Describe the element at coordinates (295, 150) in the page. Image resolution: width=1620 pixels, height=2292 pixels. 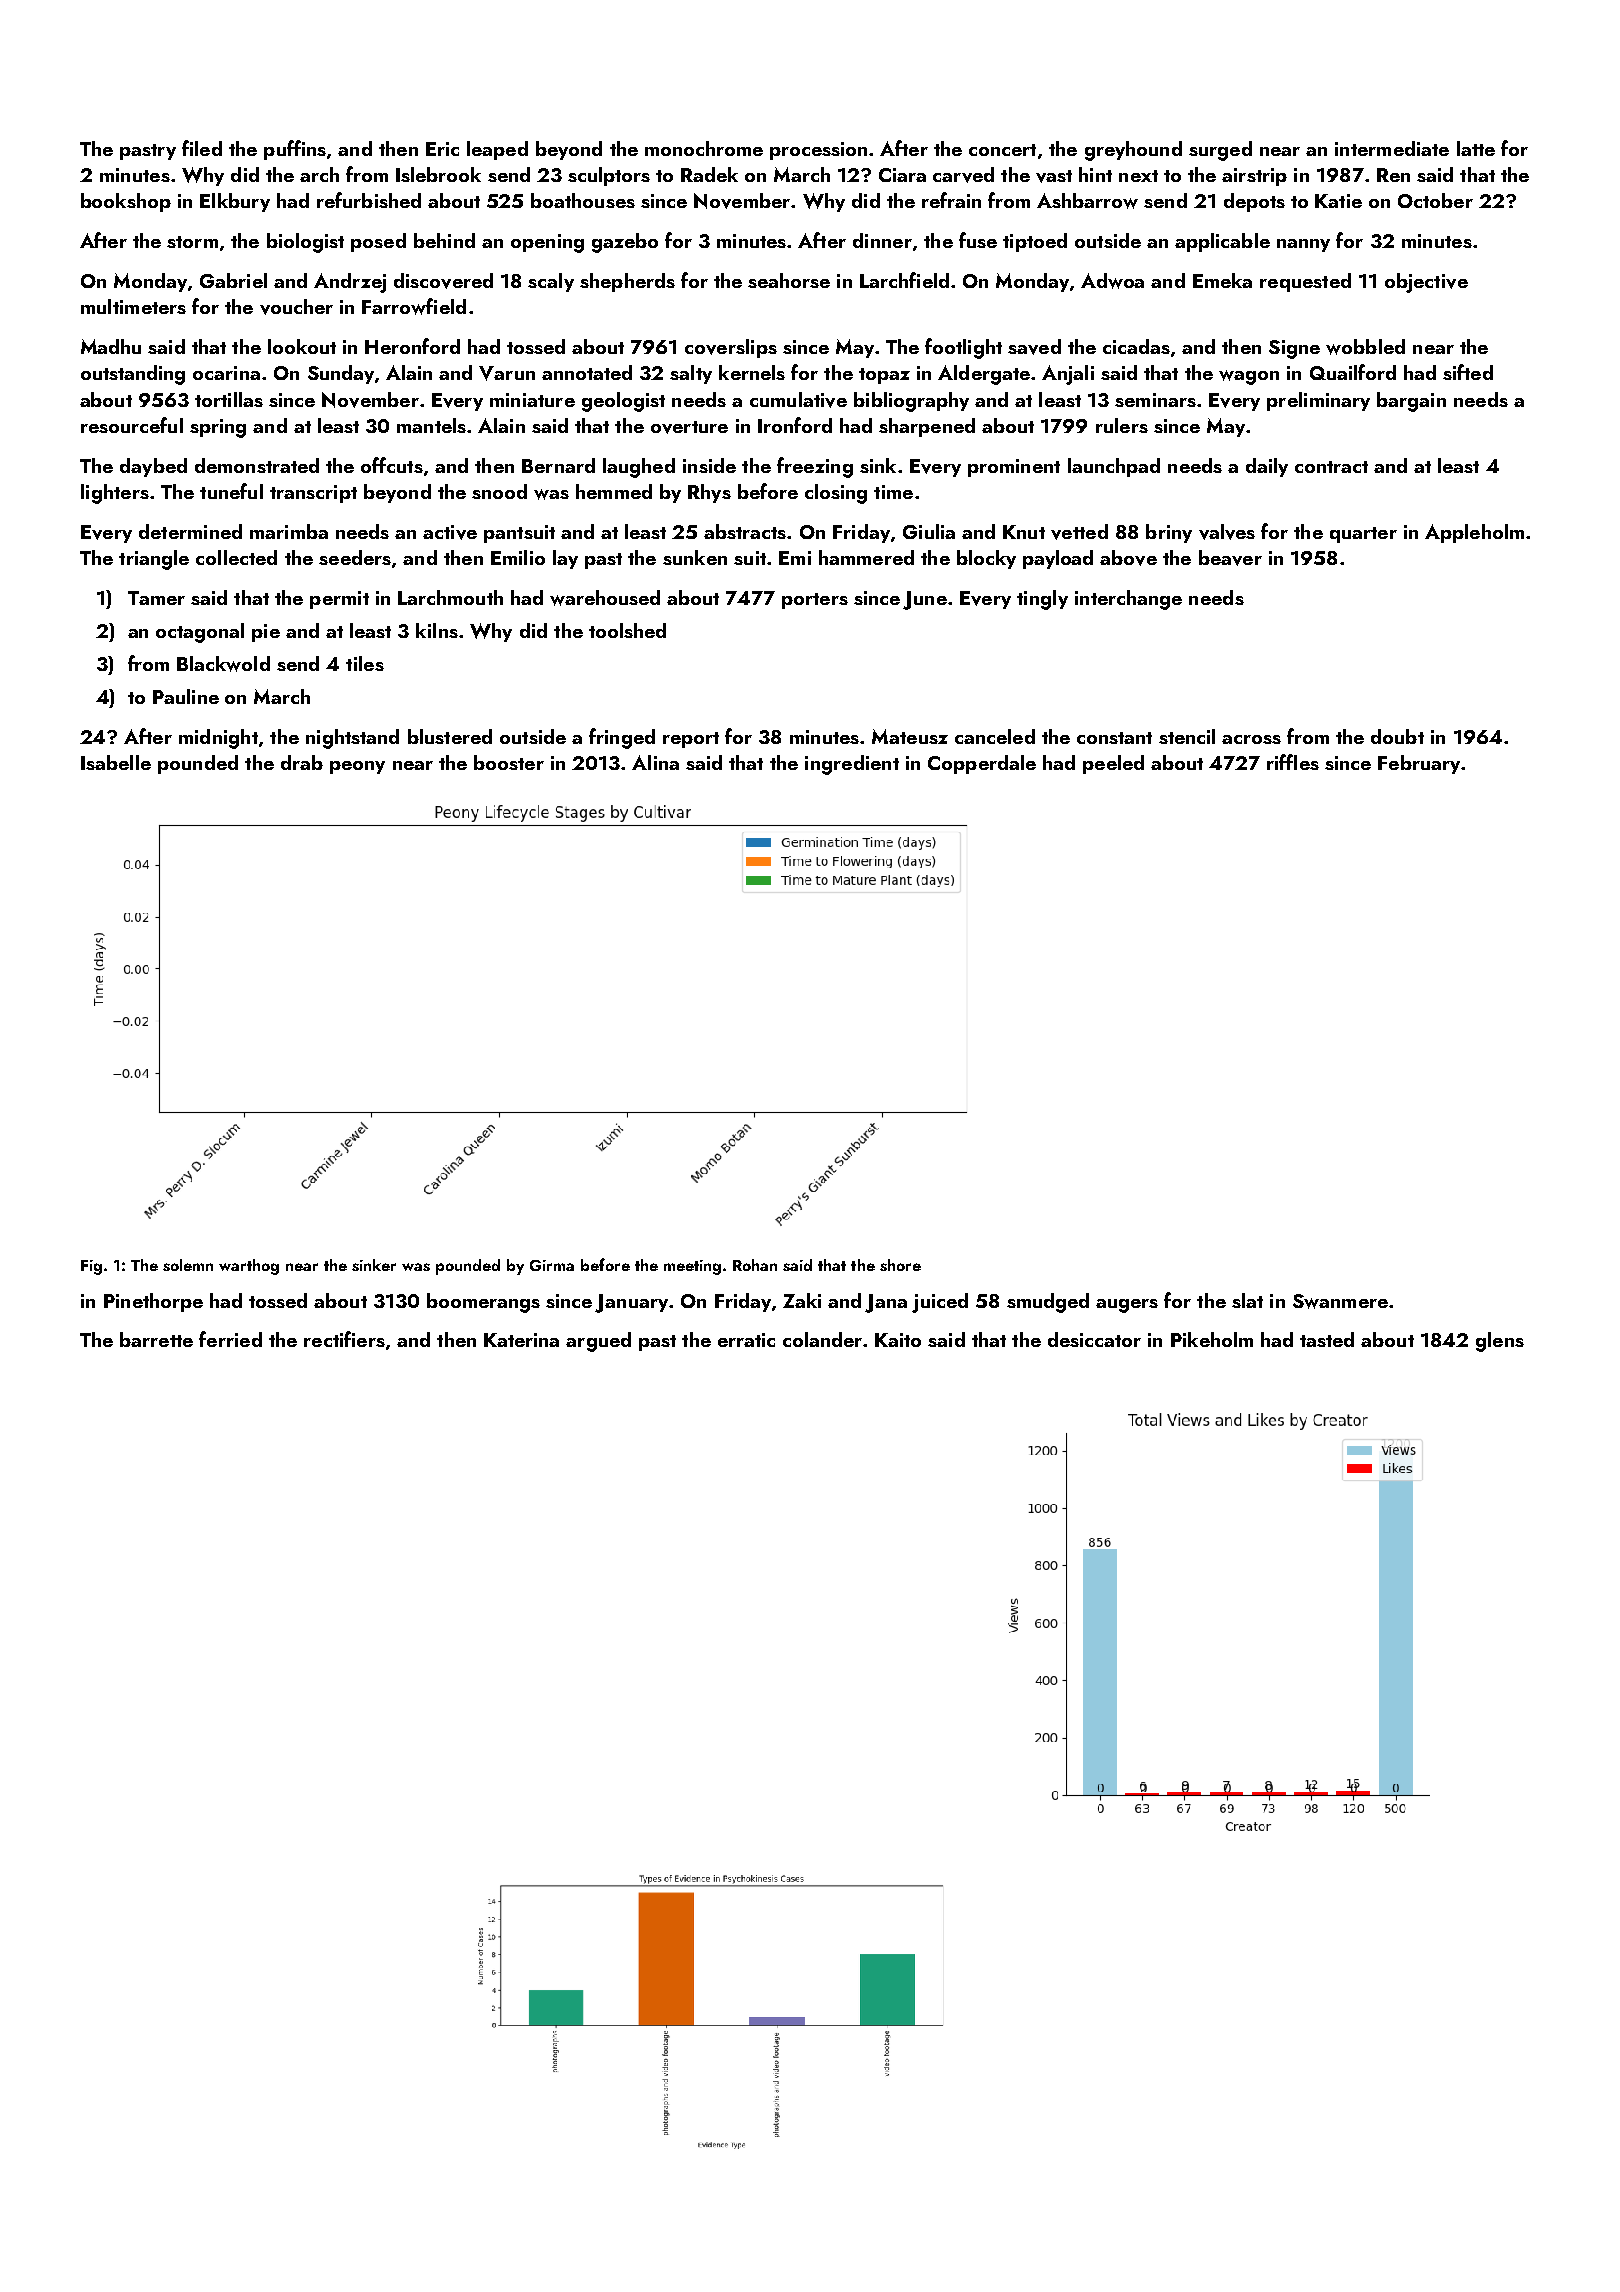
I see `puffins` at that location.
